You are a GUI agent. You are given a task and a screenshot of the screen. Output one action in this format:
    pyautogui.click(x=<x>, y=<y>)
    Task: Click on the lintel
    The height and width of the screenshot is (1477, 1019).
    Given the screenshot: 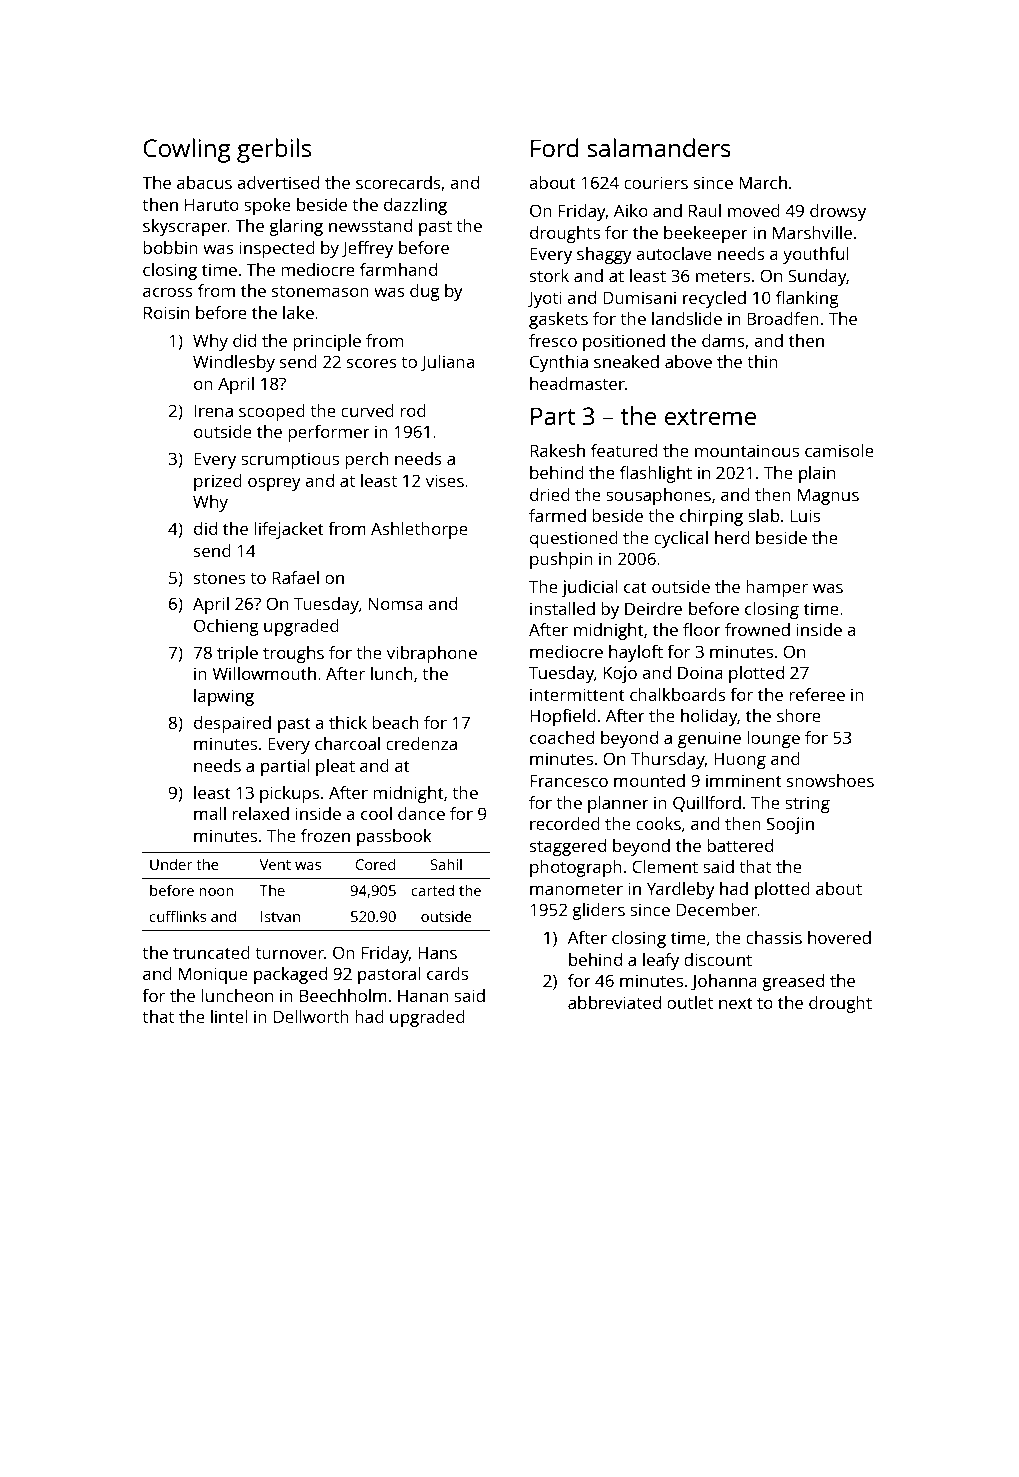 What is the action you would take?
    pyautogui.click(x=229, y=1016)
